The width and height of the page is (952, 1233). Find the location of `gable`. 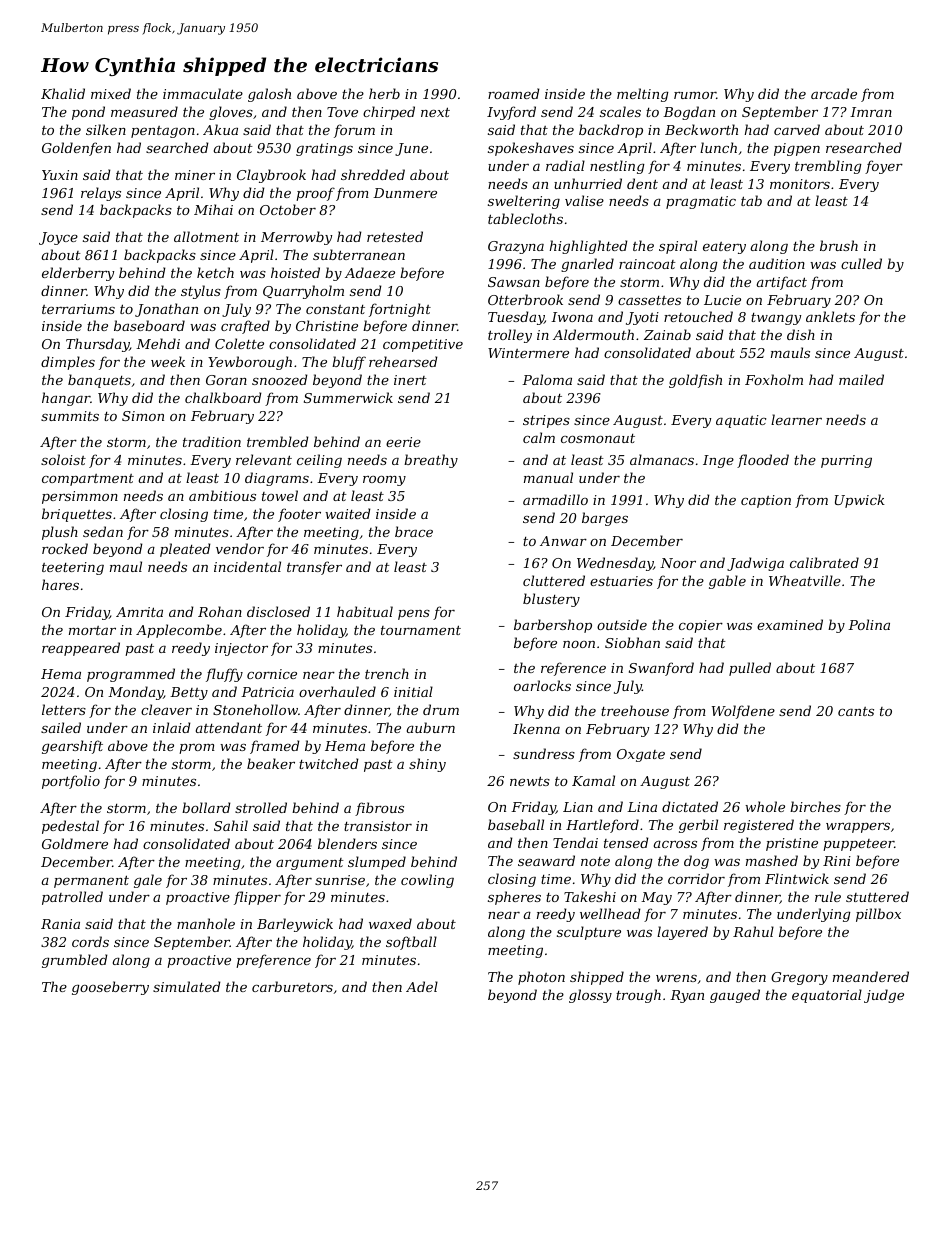

gable is located at coordinates (727, 582).
